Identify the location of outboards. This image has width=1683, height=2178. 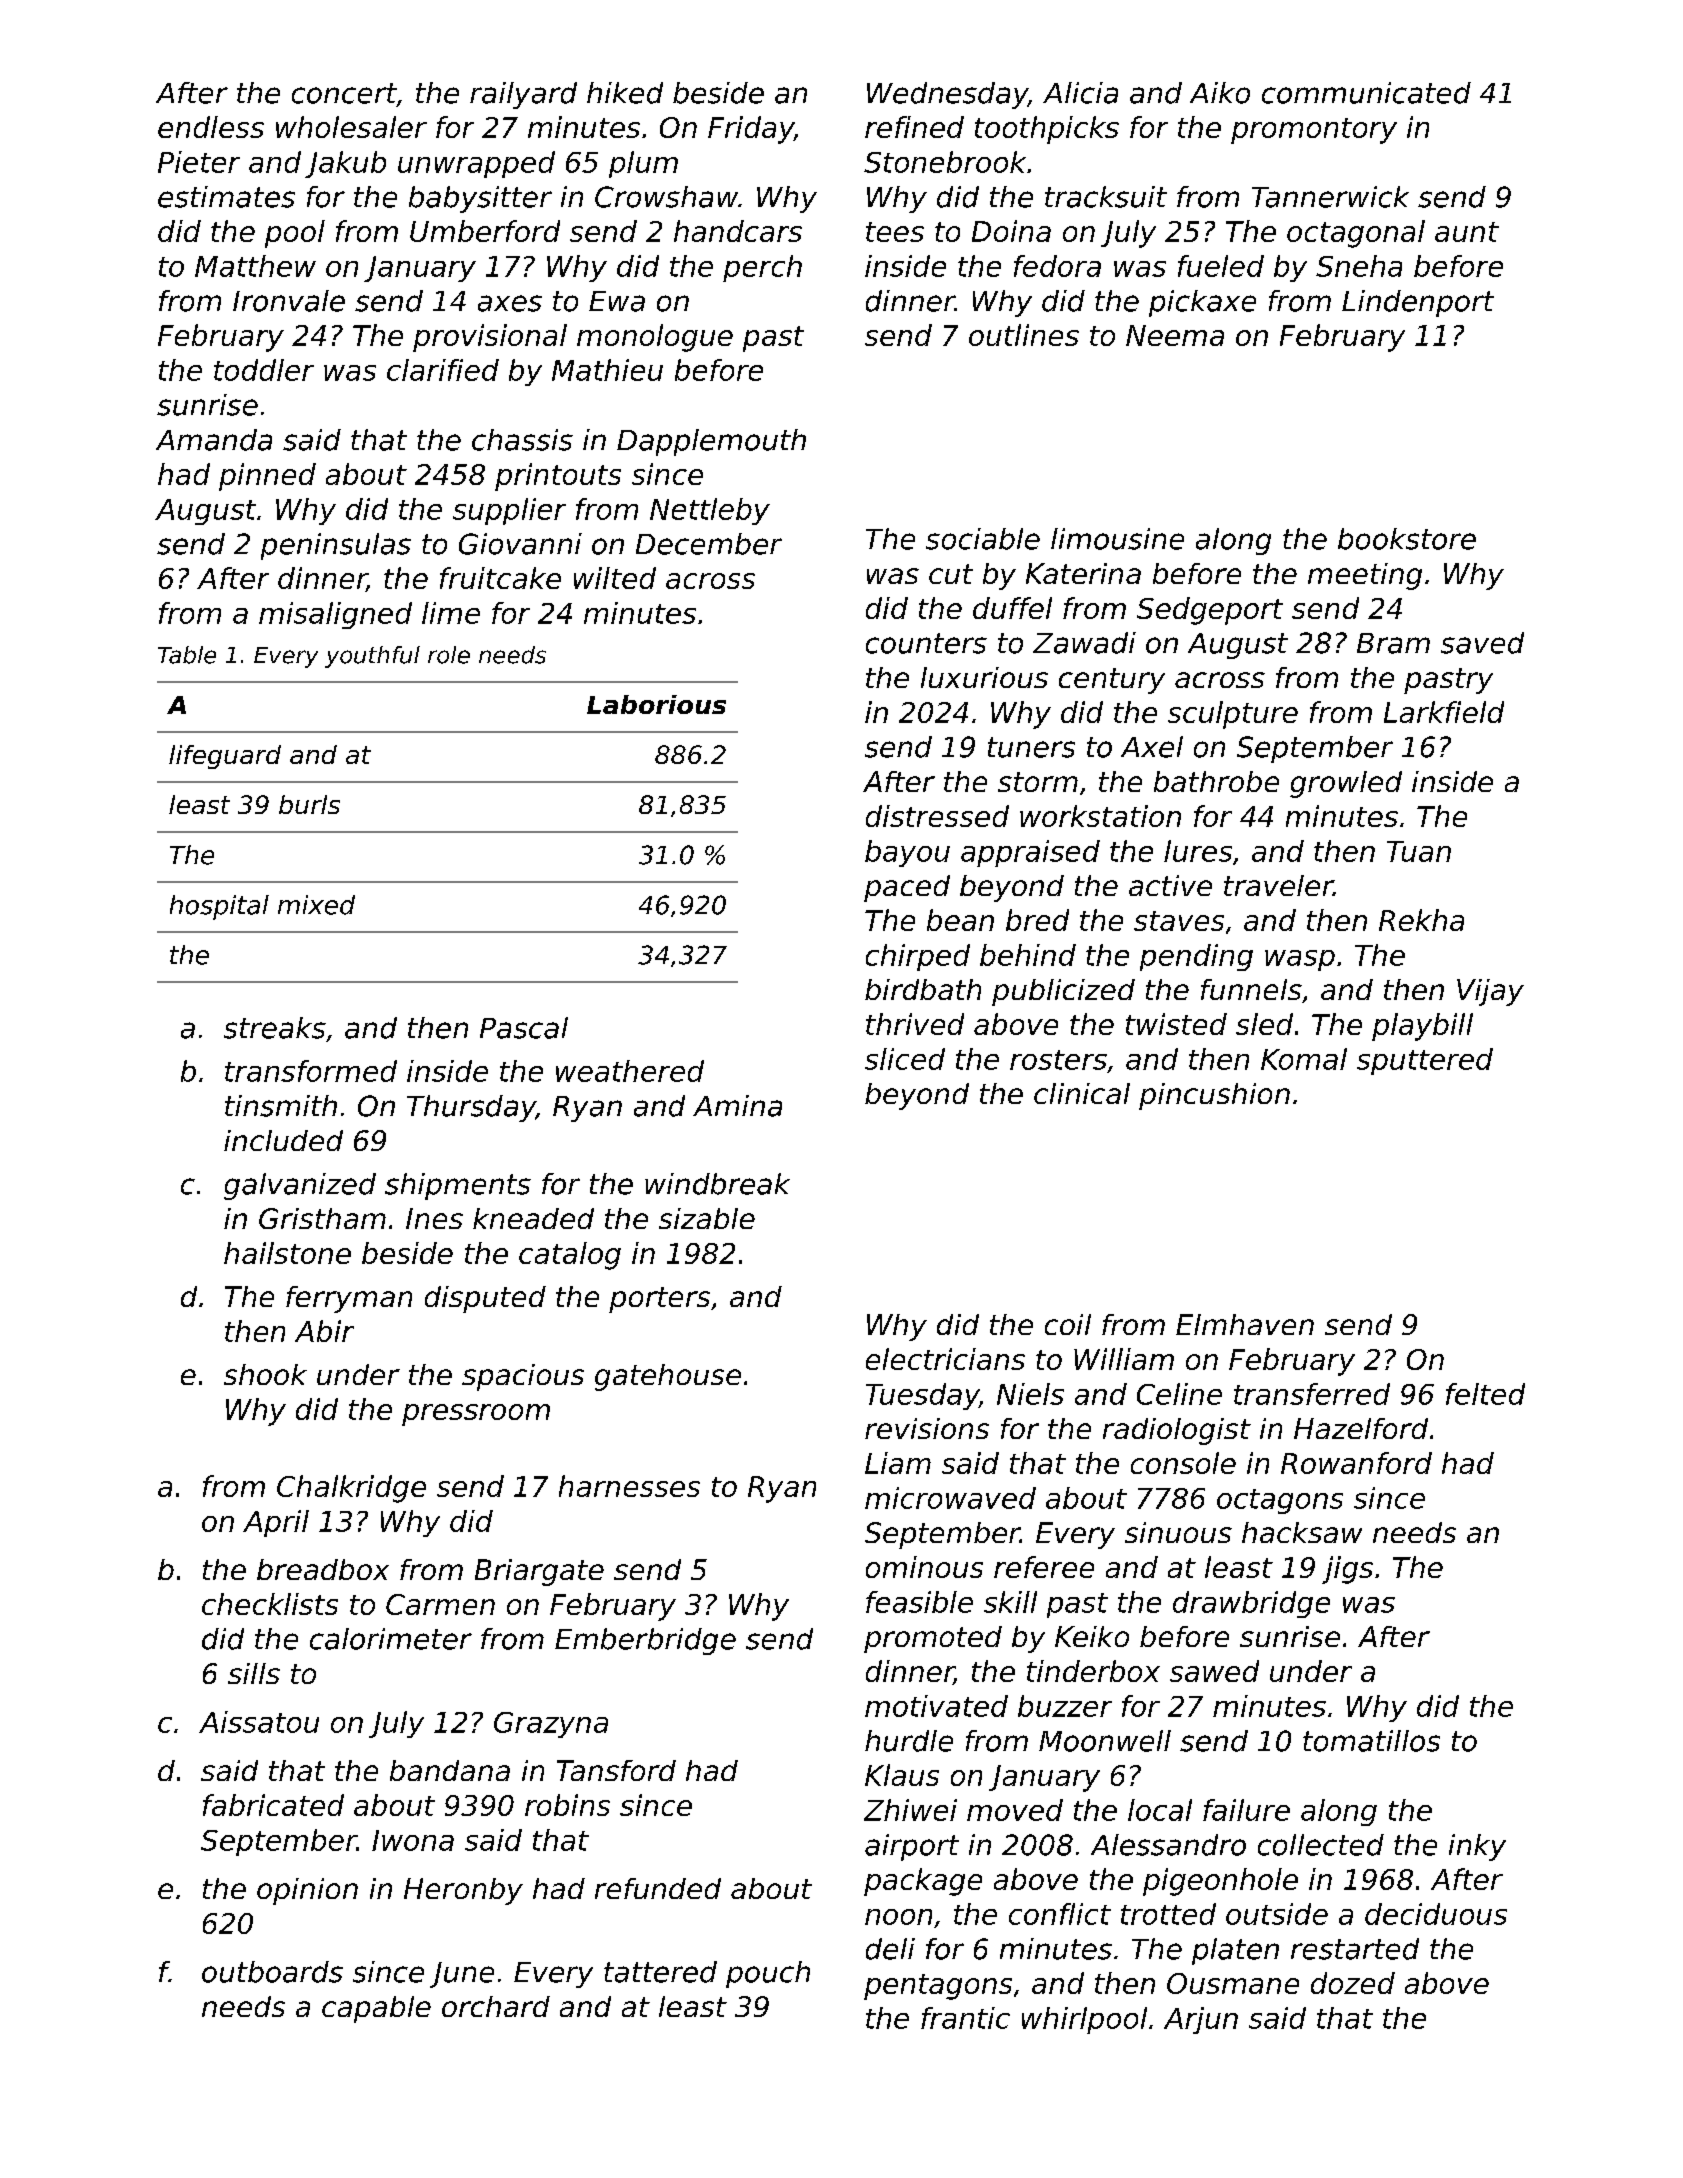
(272, 1972).
